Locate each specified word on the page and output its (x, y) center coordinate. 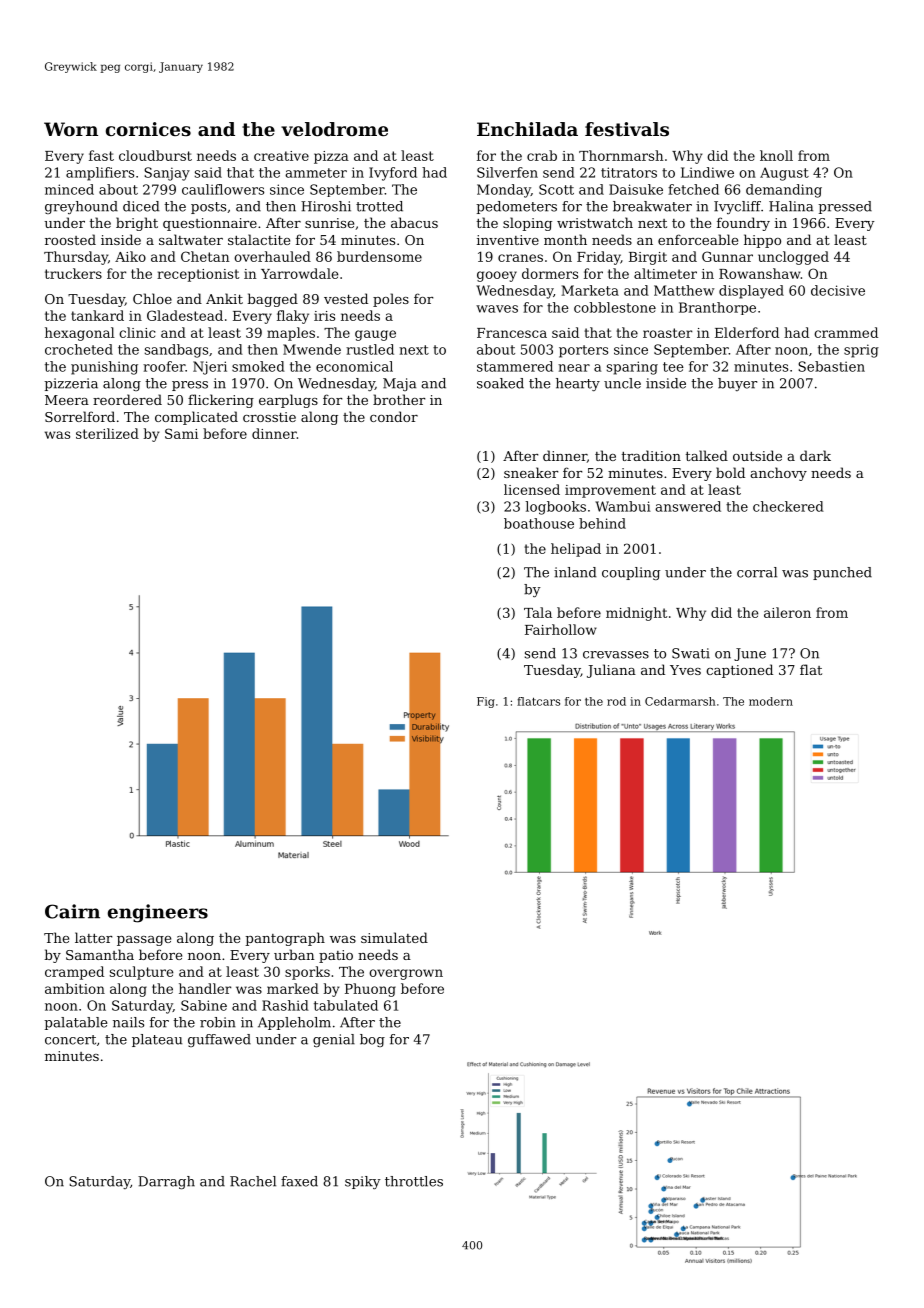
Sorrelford (80, 416)
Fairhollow (561, 629)
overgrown (406, 974)
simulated (394, 937)
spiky (363, 1182)
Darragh (166, 1182)
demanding (784, 191)
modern (771, 701)
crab (542, 155)
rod (616, 701)
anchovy (778, 474)
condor (394, 416)
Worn (71, 129)
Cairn (72, 911)
